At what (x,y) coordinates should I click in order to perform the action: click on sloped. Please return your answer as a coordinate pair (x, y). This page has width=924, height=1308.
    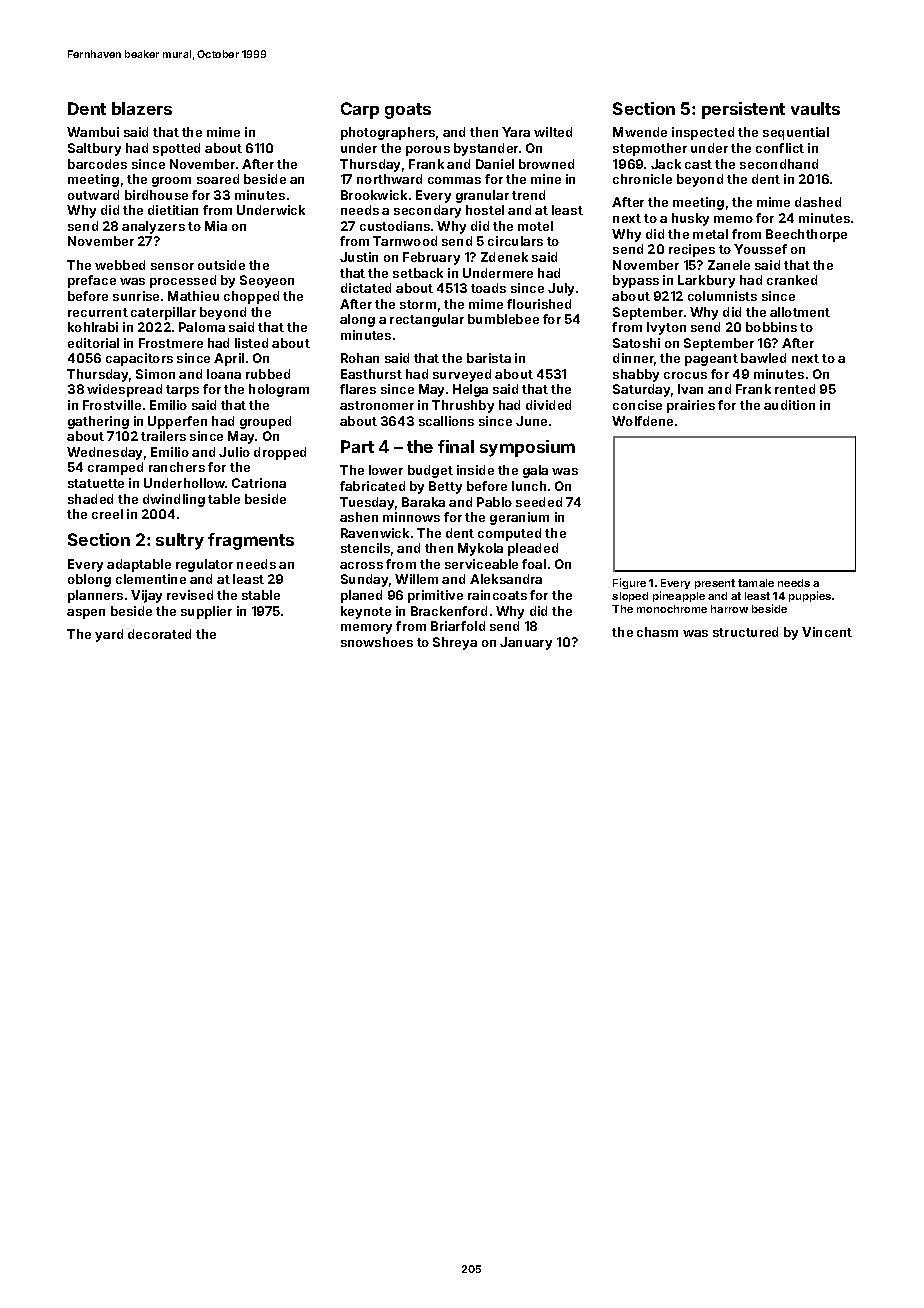
    Looking at the image, I should click on (630, 597).
